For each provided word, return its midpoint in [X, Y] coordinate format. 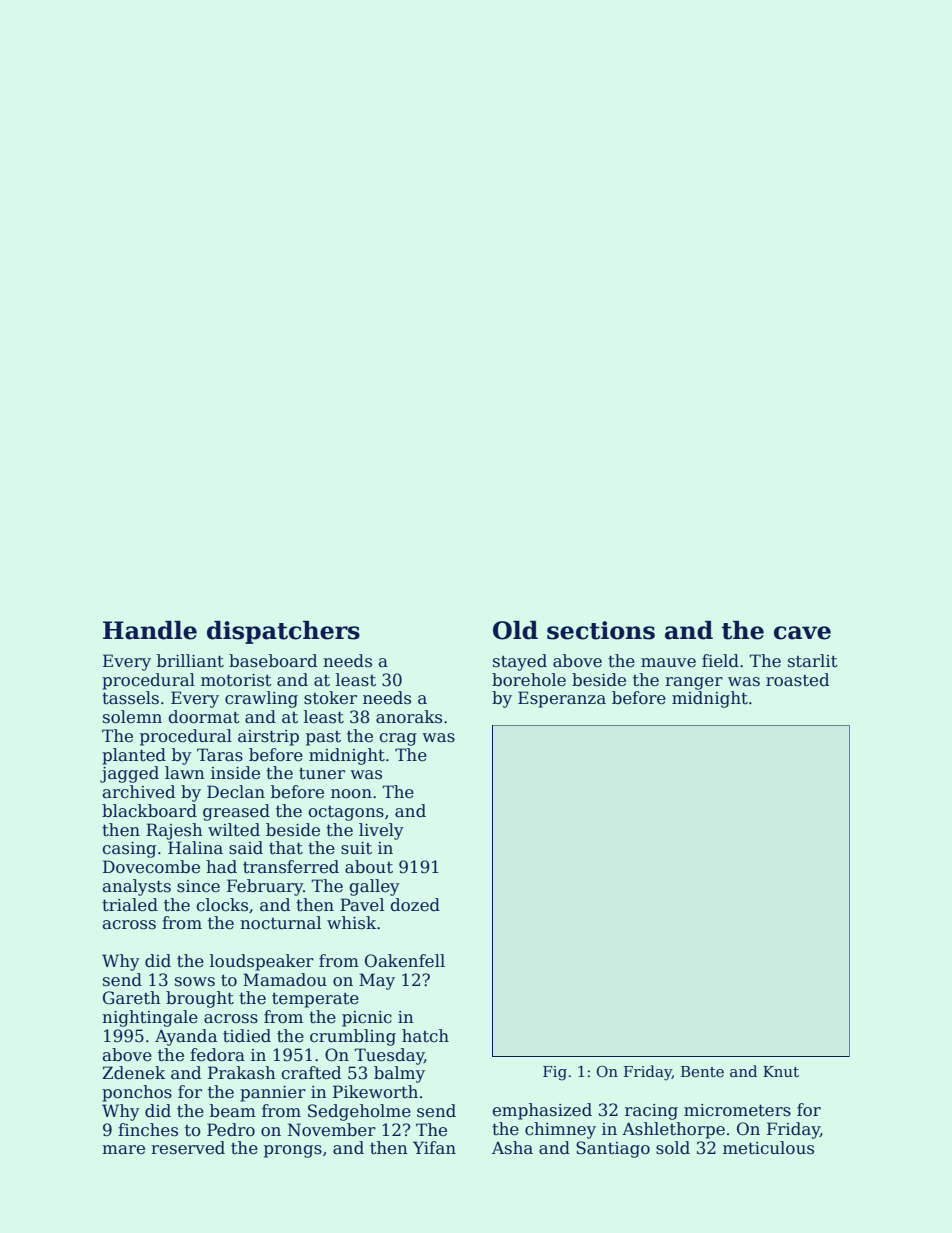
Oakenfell [405, 961]
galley [374, 887]
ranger [694, 683]
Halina [195, 848]
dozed [415, 905]
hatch [425, 1036]
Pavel [362, 905]
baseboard [273, 661]
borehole [529, 680]
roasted [797, 680]
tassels [130, 698]
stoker [330, 698]
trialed [130, 905]
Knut [781, 1071]
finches [148, 1130]
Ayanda [186, 1037]
